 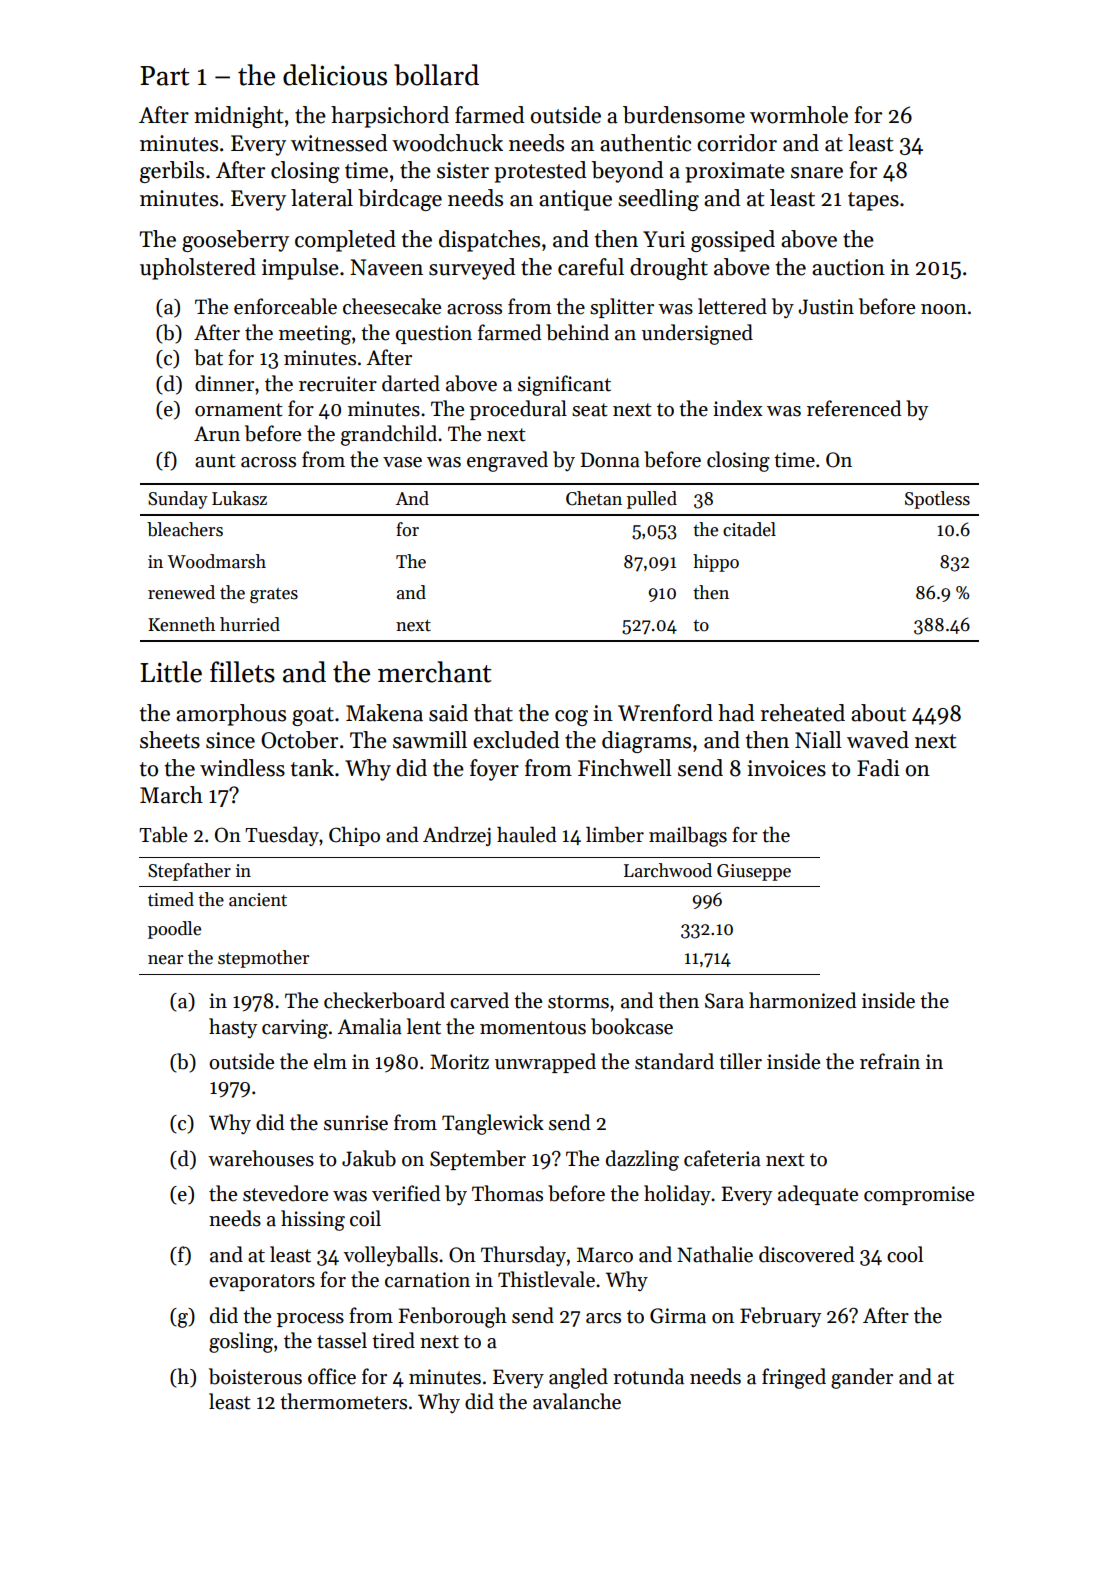 I want to click on renewed, so click(x=181, y=592).
